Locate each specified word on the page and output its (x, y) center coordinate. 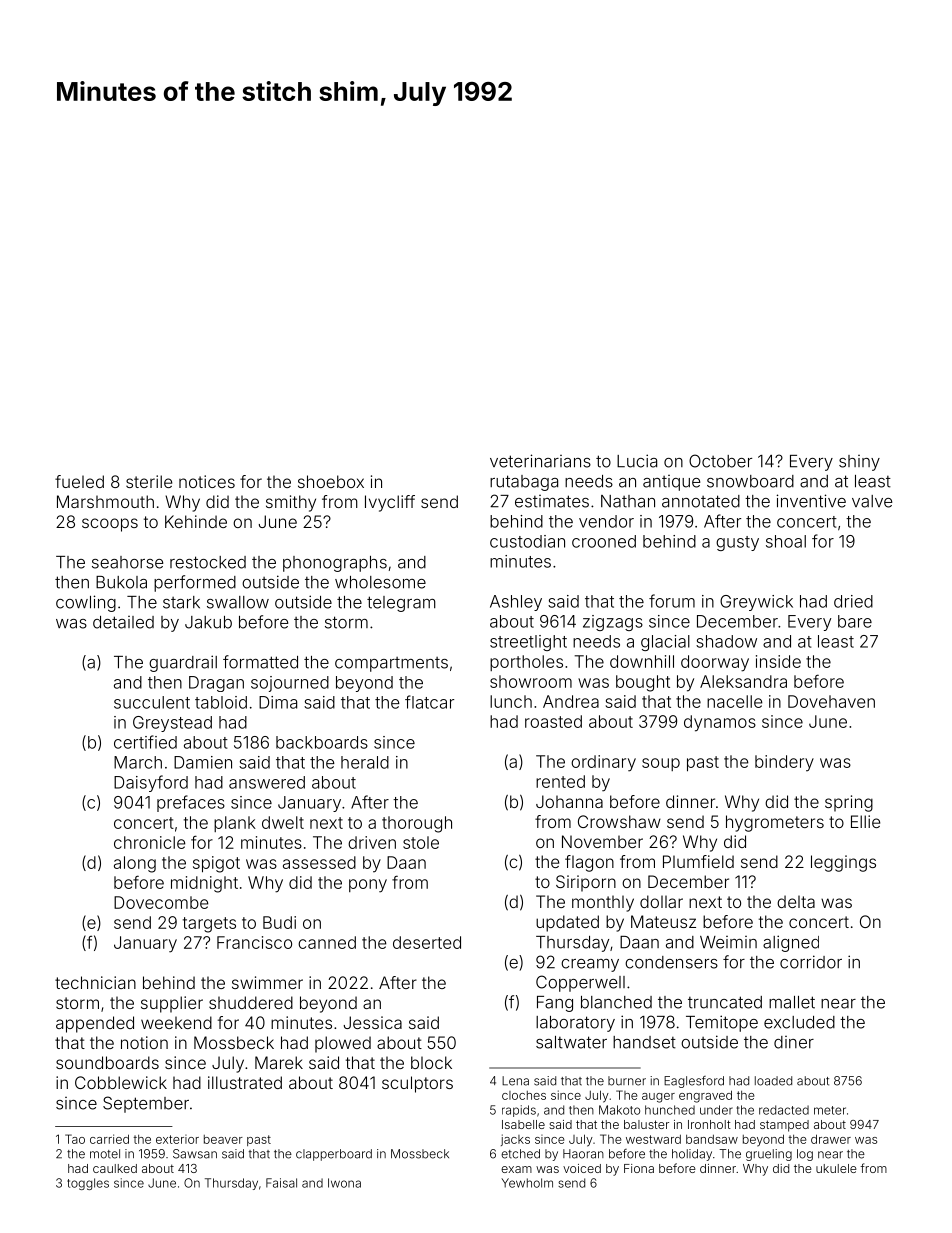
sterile (149, 481)
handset (644, 1042)
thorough (417, 824)
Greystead (172, 724)
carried (109, 1139)
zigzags (613, 623)
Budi (279, 922)
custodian (527, 541)
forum (672, 601)
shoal (786, 541)
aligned (791, 943)
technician (95, 982)
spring (849, 803)
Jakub (208, 622)
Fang (555, 1004)
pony (368, 886)
